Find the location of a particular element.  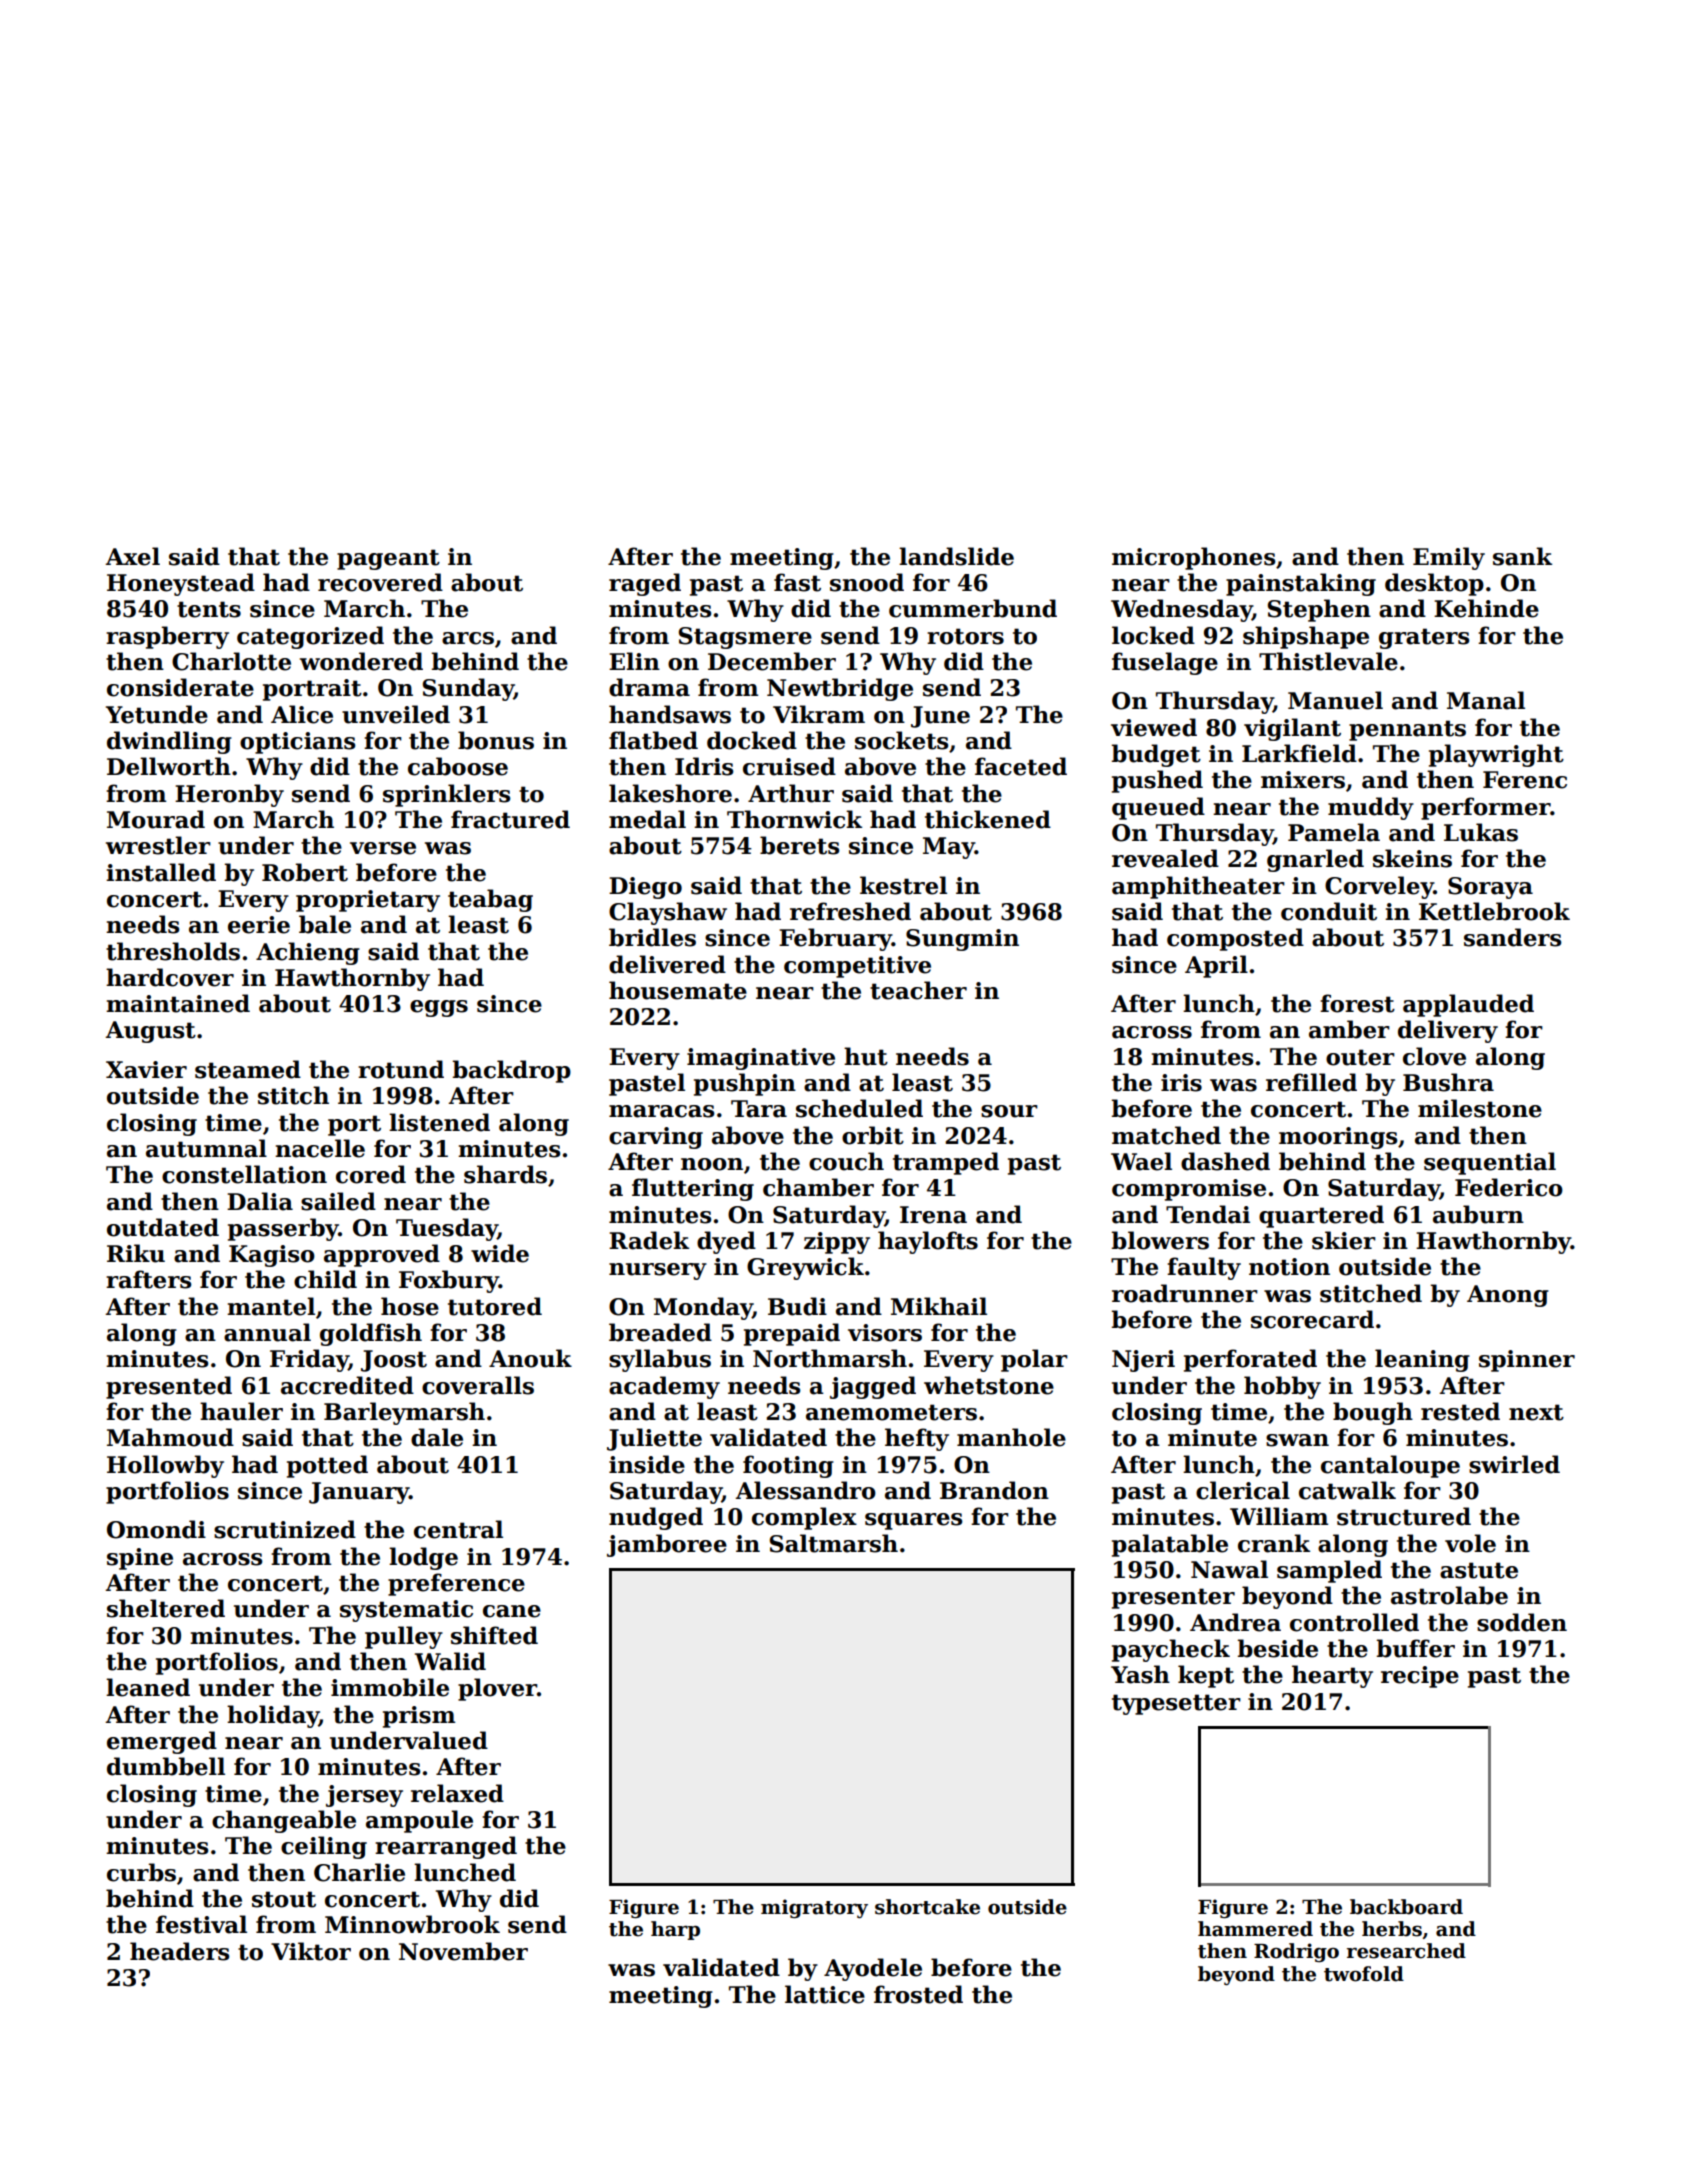

drama is located at coordinates (649, 687).
